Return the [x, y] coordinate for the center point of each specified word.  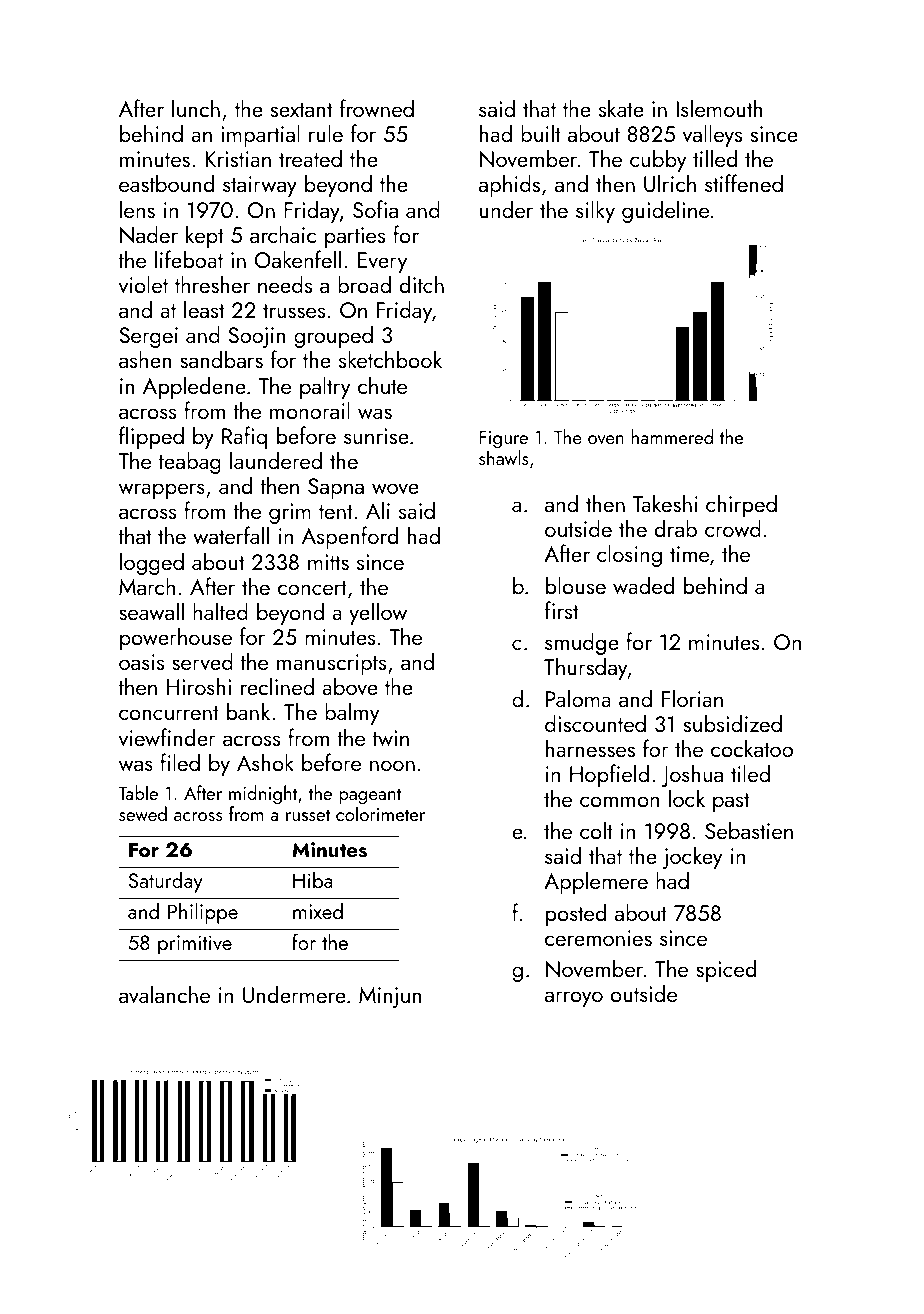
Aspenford [350, 537]
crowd [733, 528]
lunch [196, 108]
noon [392, 765]
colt [596, 830]
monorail [310, 410]
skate [621, 108]
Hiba [313, 880]
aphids [509, 185]
